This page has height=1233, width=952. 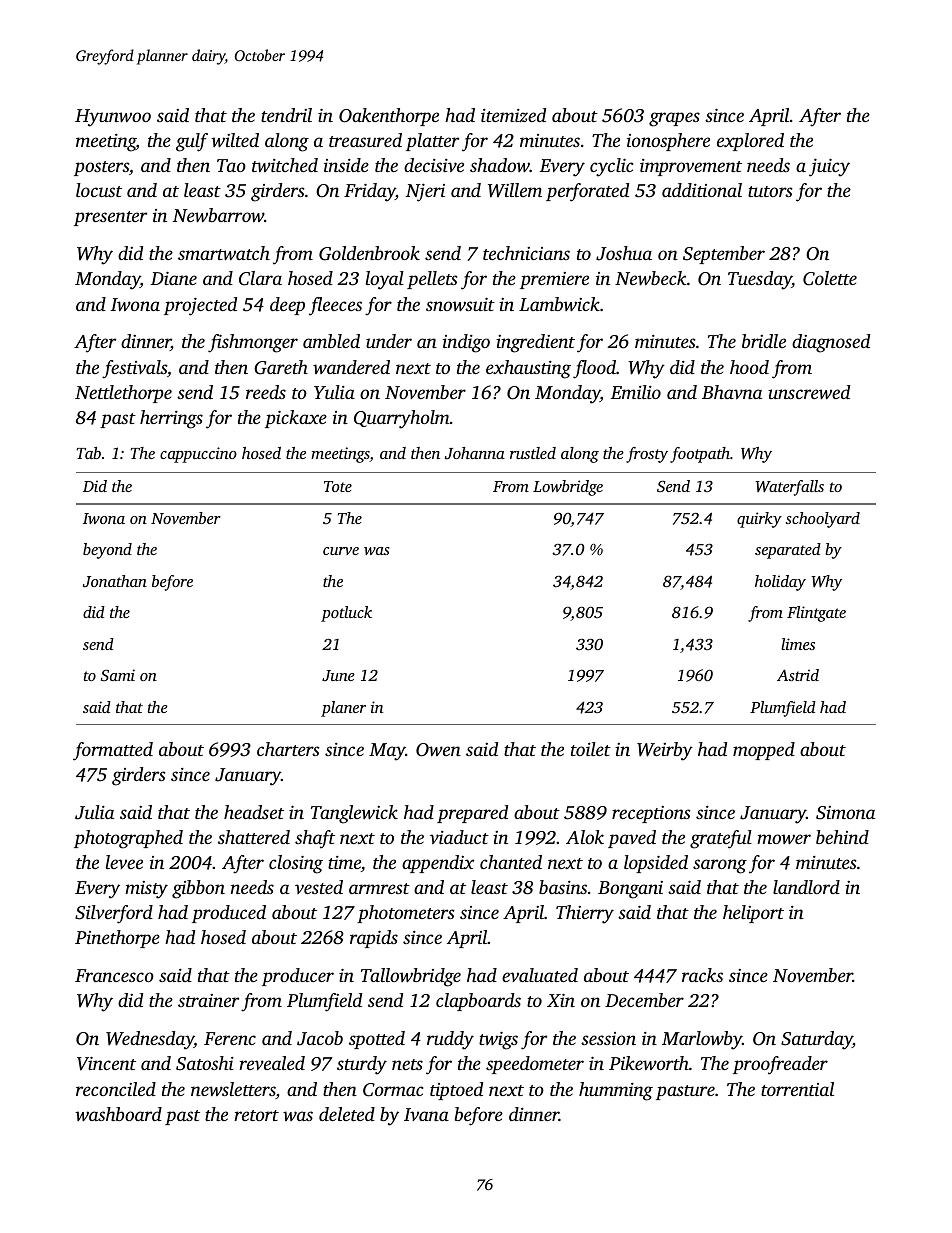 What do you see at coordinates (113, 118) in the page?
I see `Hyunwoo` at bounding box center [113, 118].
